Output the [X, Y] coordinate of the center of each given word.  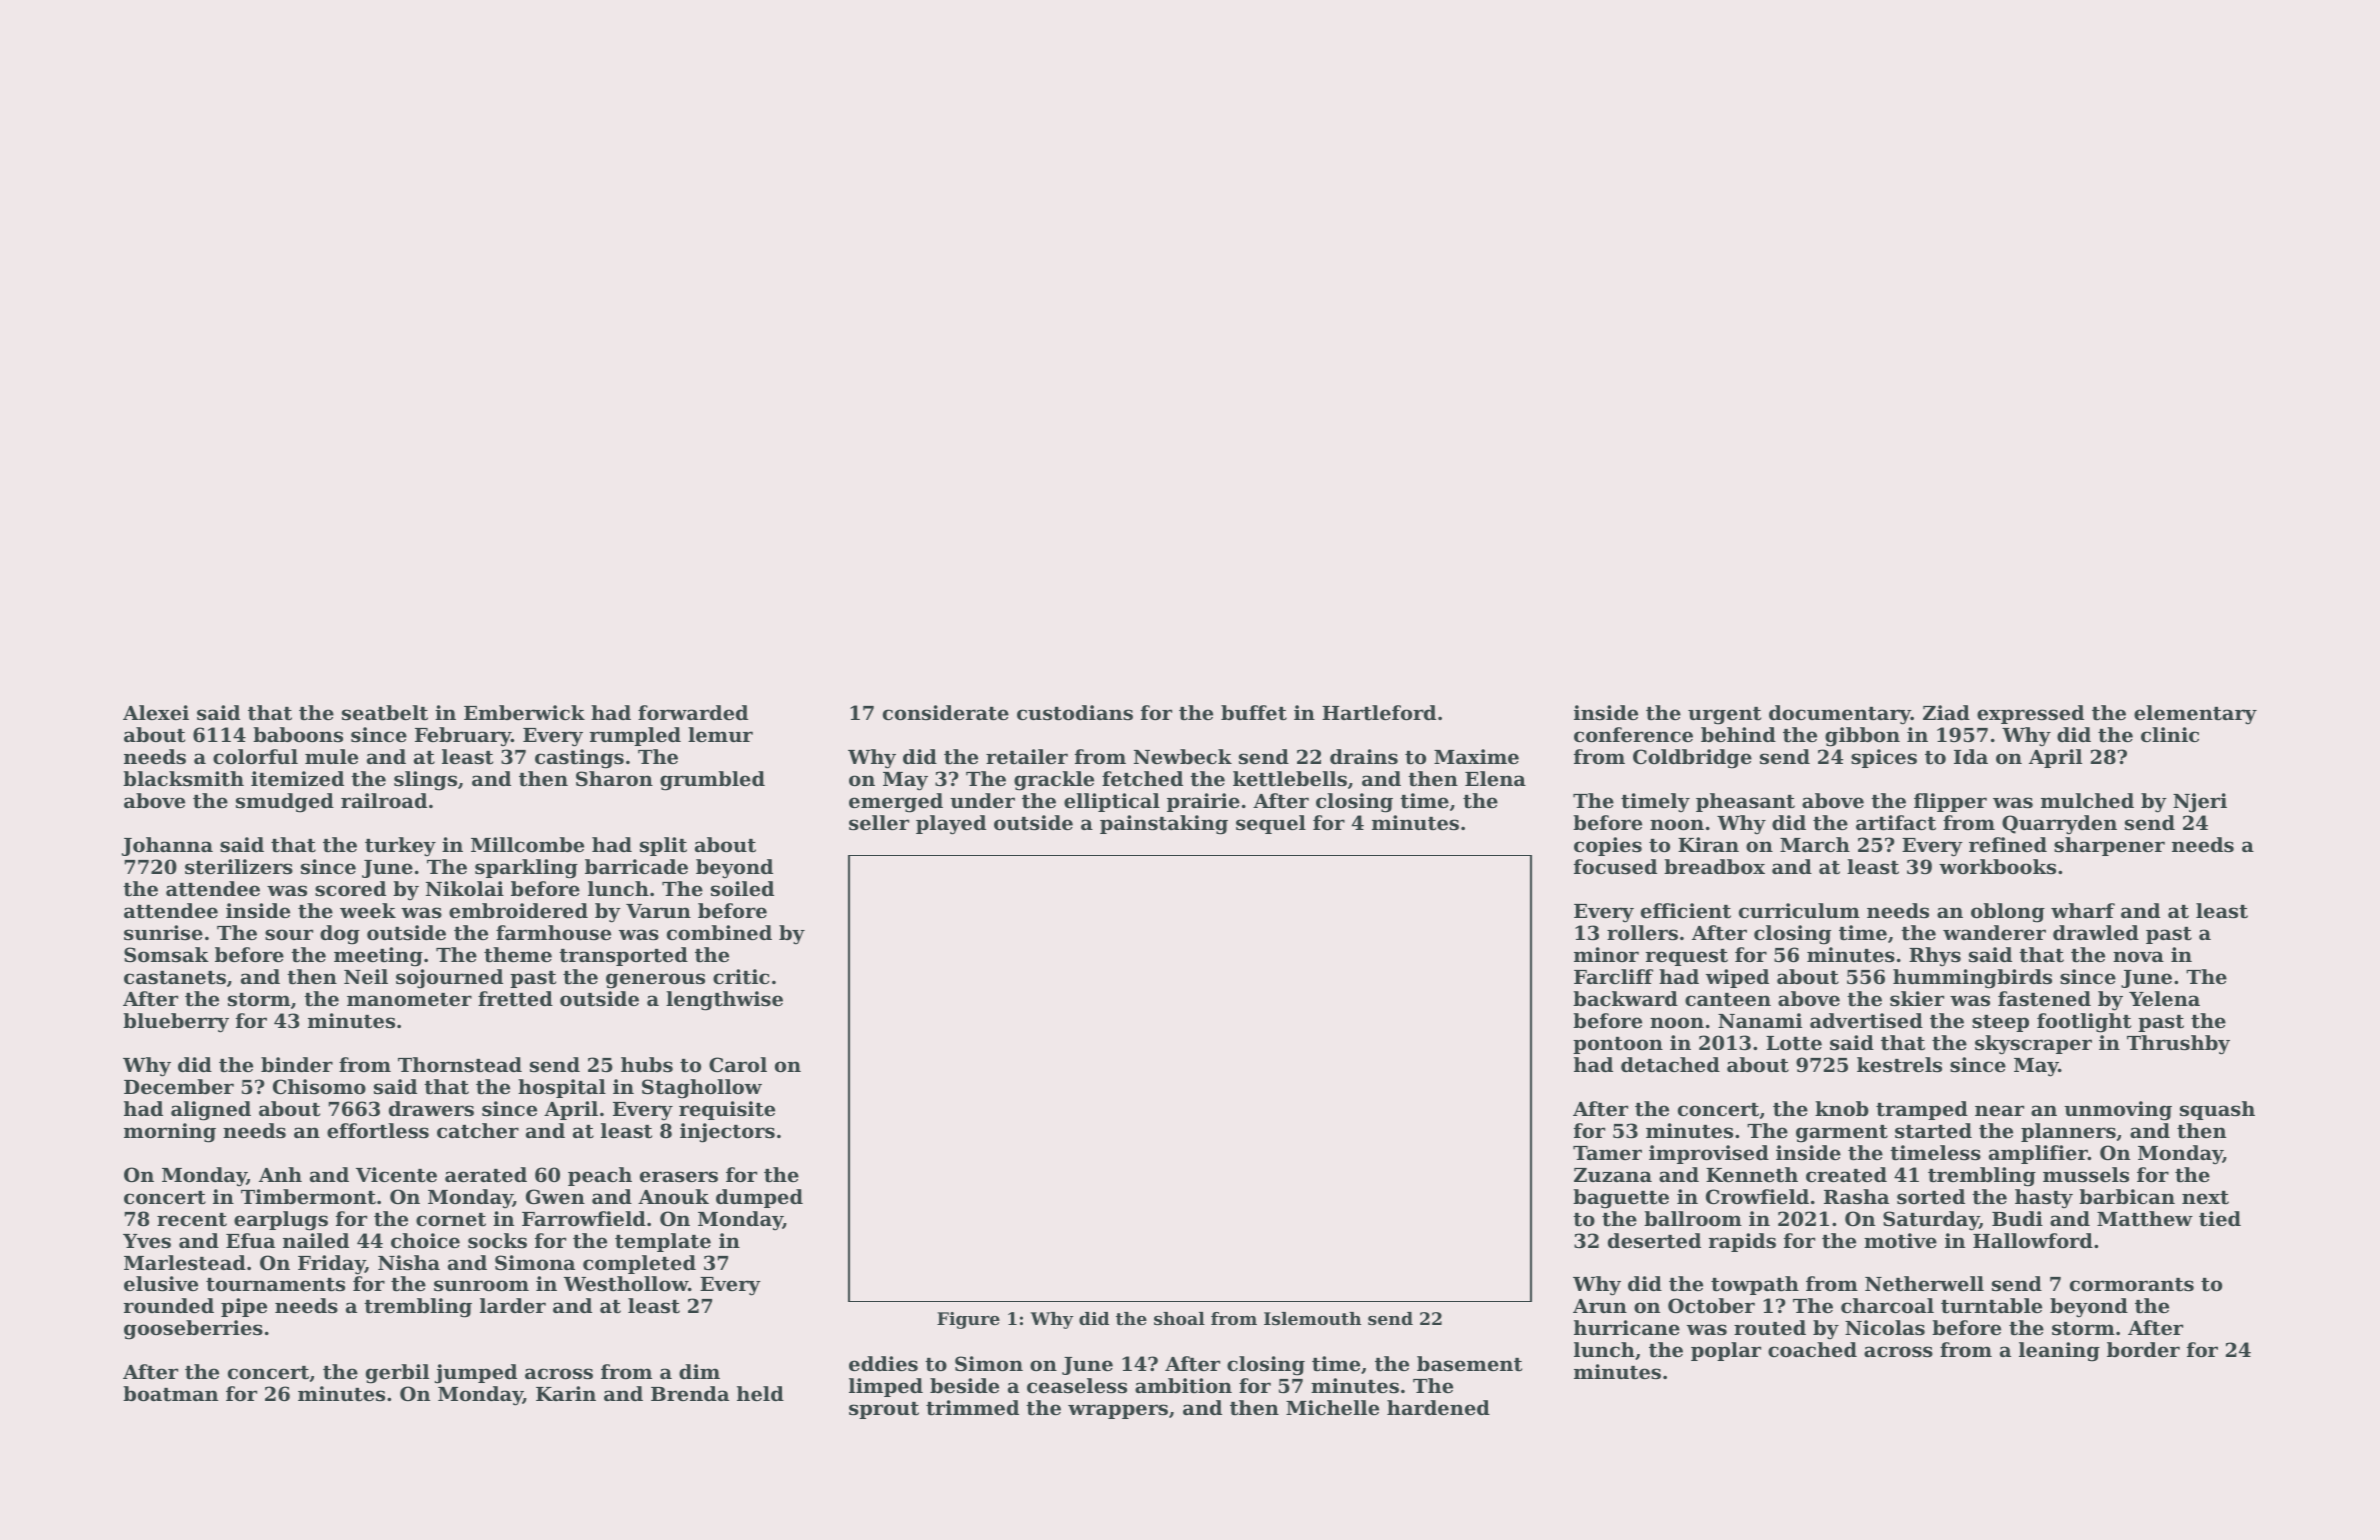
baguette [1621, 1199]
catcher [478, 1131]
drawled [2096, 932]
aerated [486, 1175]
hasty [2044, 1199]
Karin [566, 1393]
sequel [1271, 824]
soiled [742, 889]
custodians [1075, 713]
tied [2220, 1219]
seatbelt [385, 713]
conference [1633, 735]
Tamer [1607, 1153]
